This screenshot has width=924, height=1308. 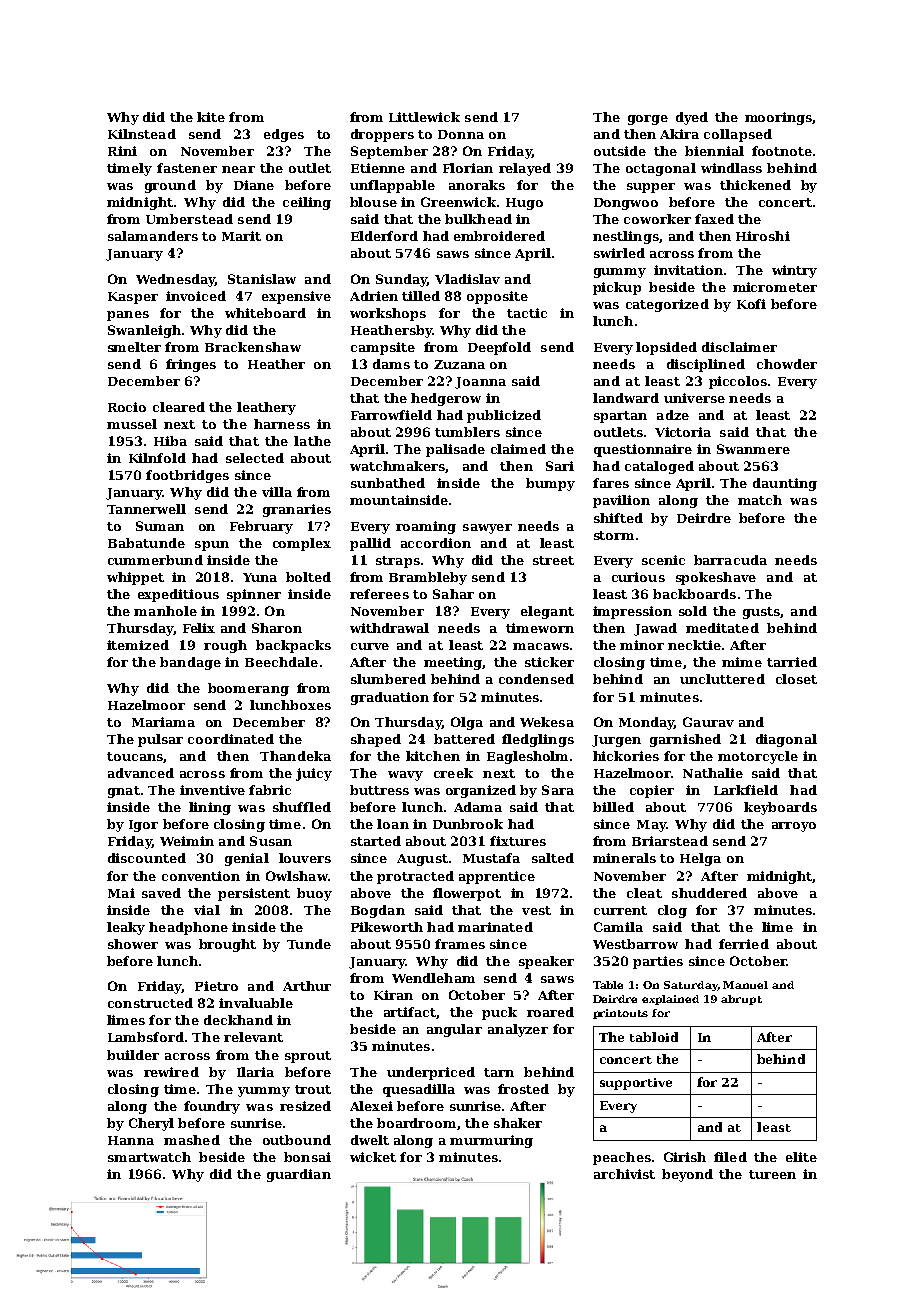 I want to click on wintry, so click(x=794, y=271).
